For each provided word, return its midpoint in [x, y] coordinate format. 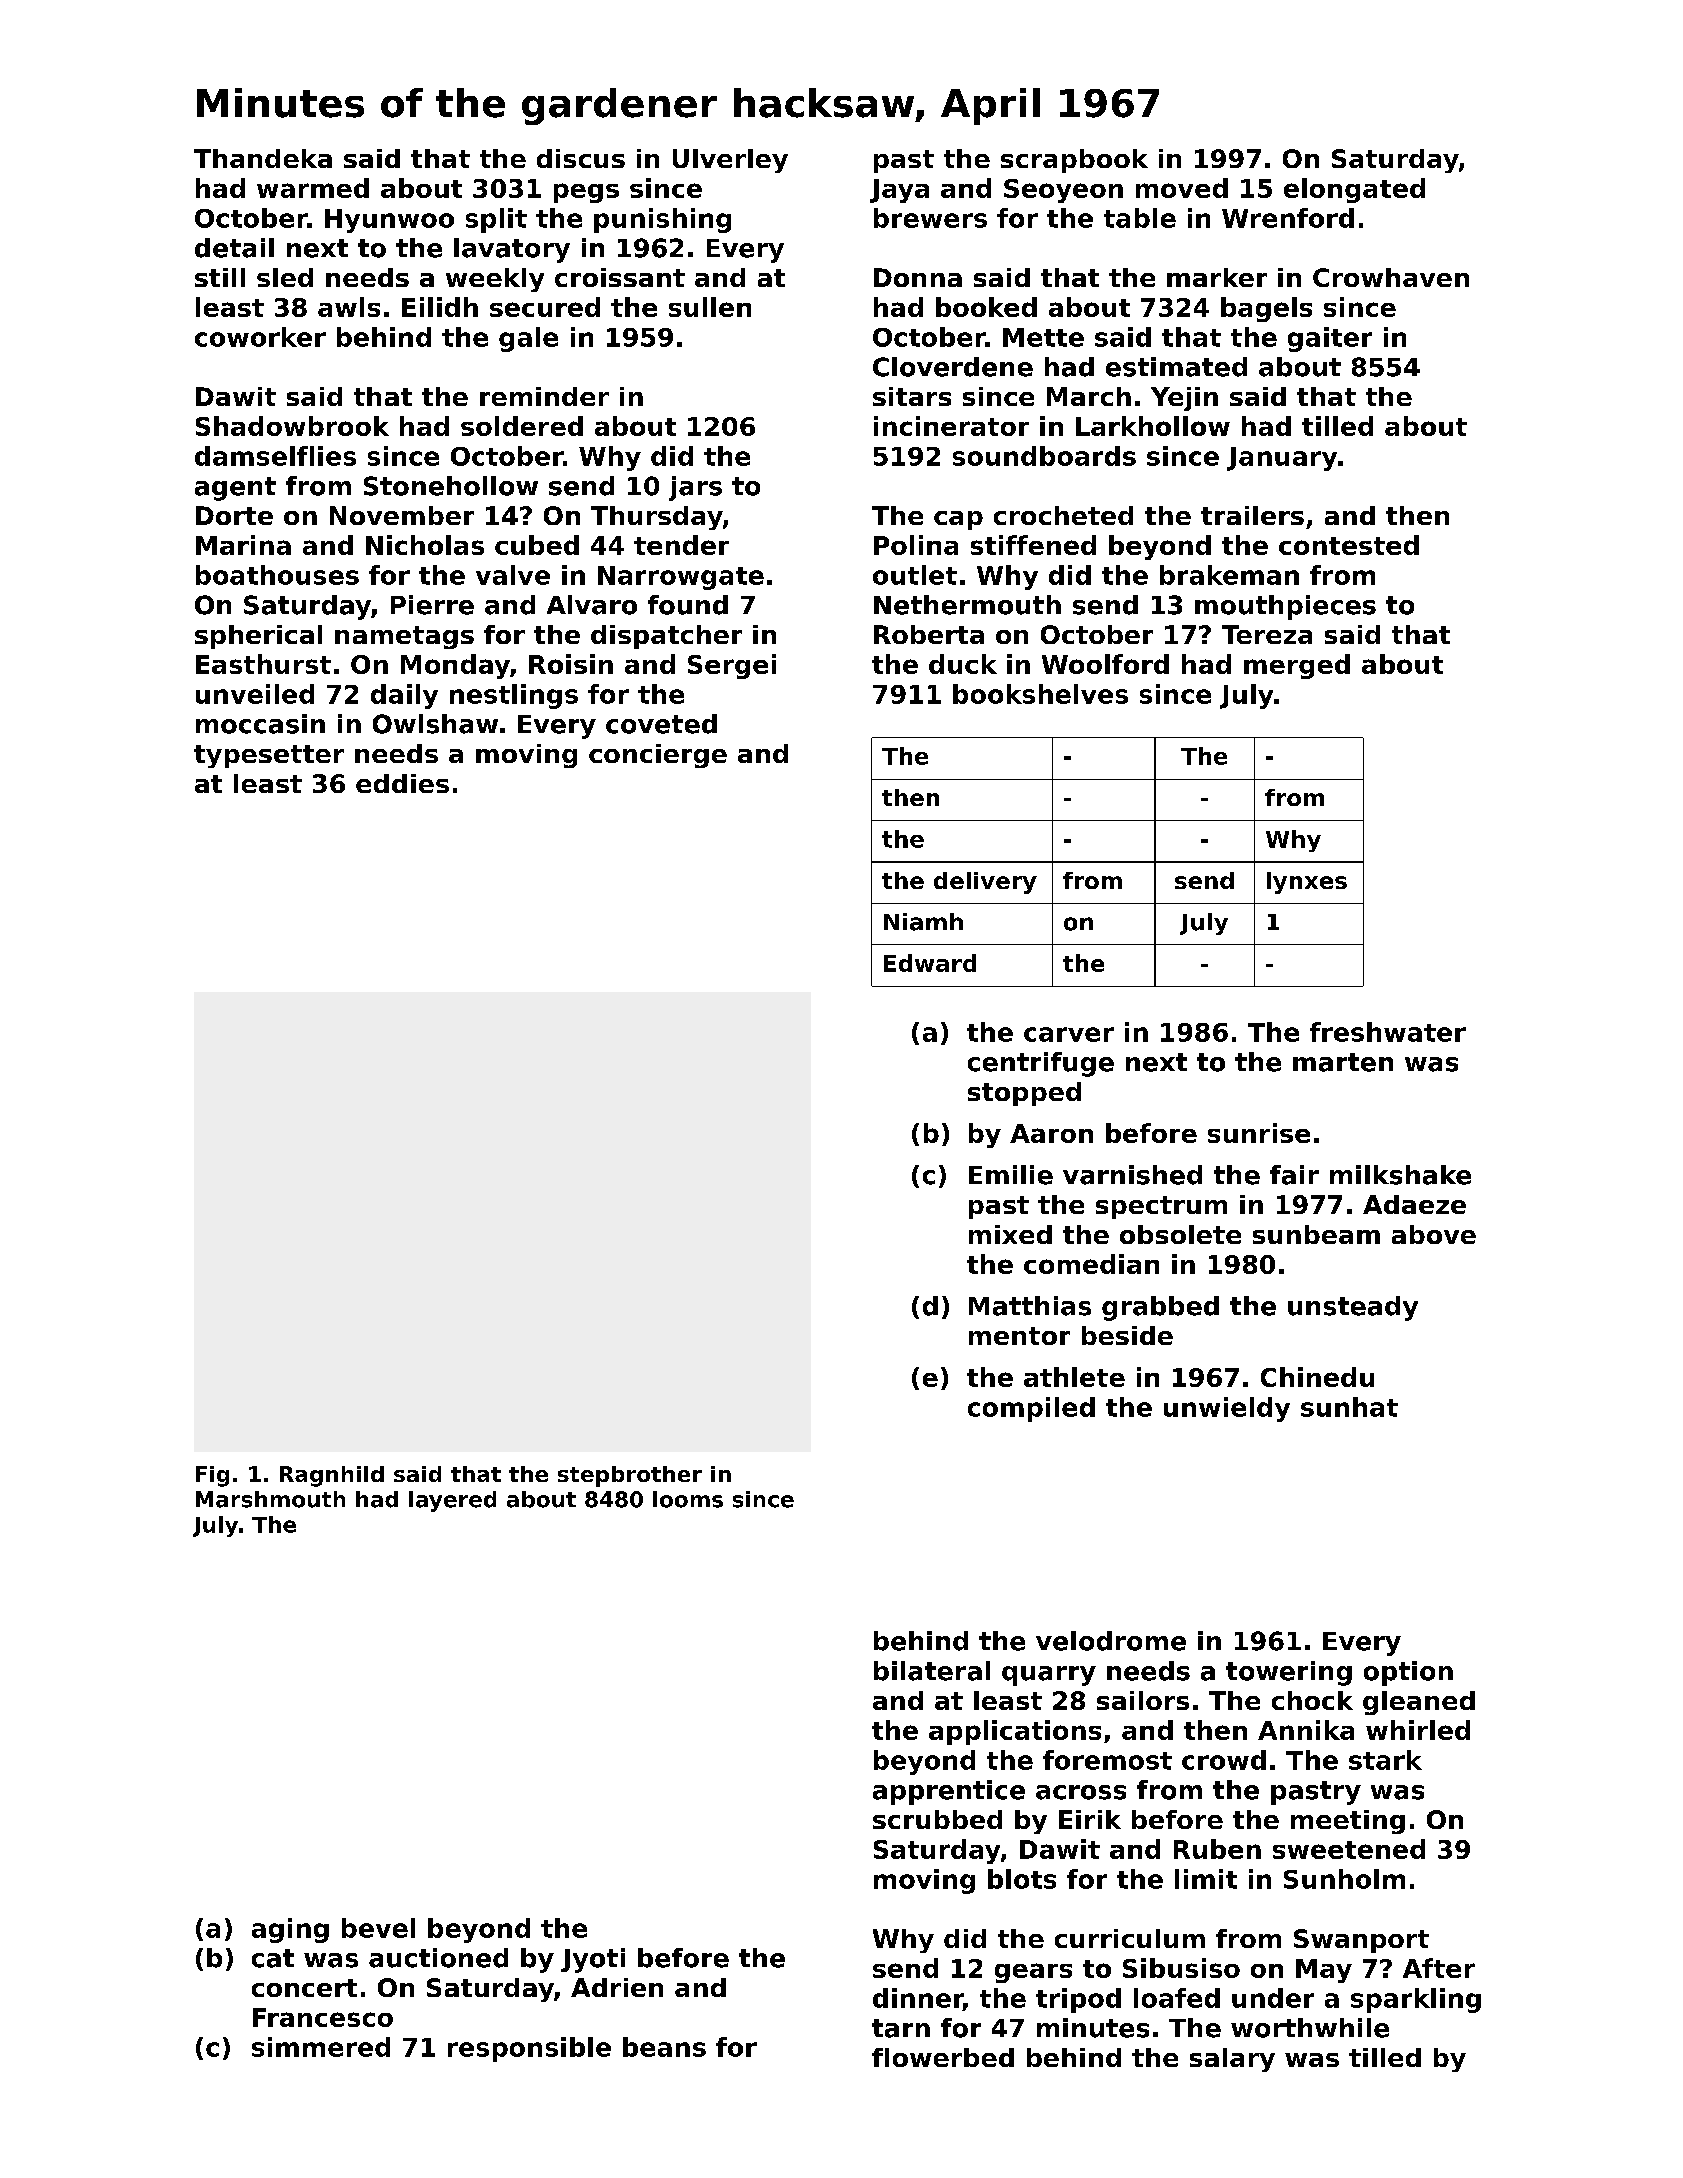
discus [581, 158]
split [496, 220]
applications [1015, 1732]
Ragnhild [332, 1476]
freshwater [1388, 1032]
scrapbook [1074, 161]
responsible [529, 2049]
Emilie [1011, 1175]
